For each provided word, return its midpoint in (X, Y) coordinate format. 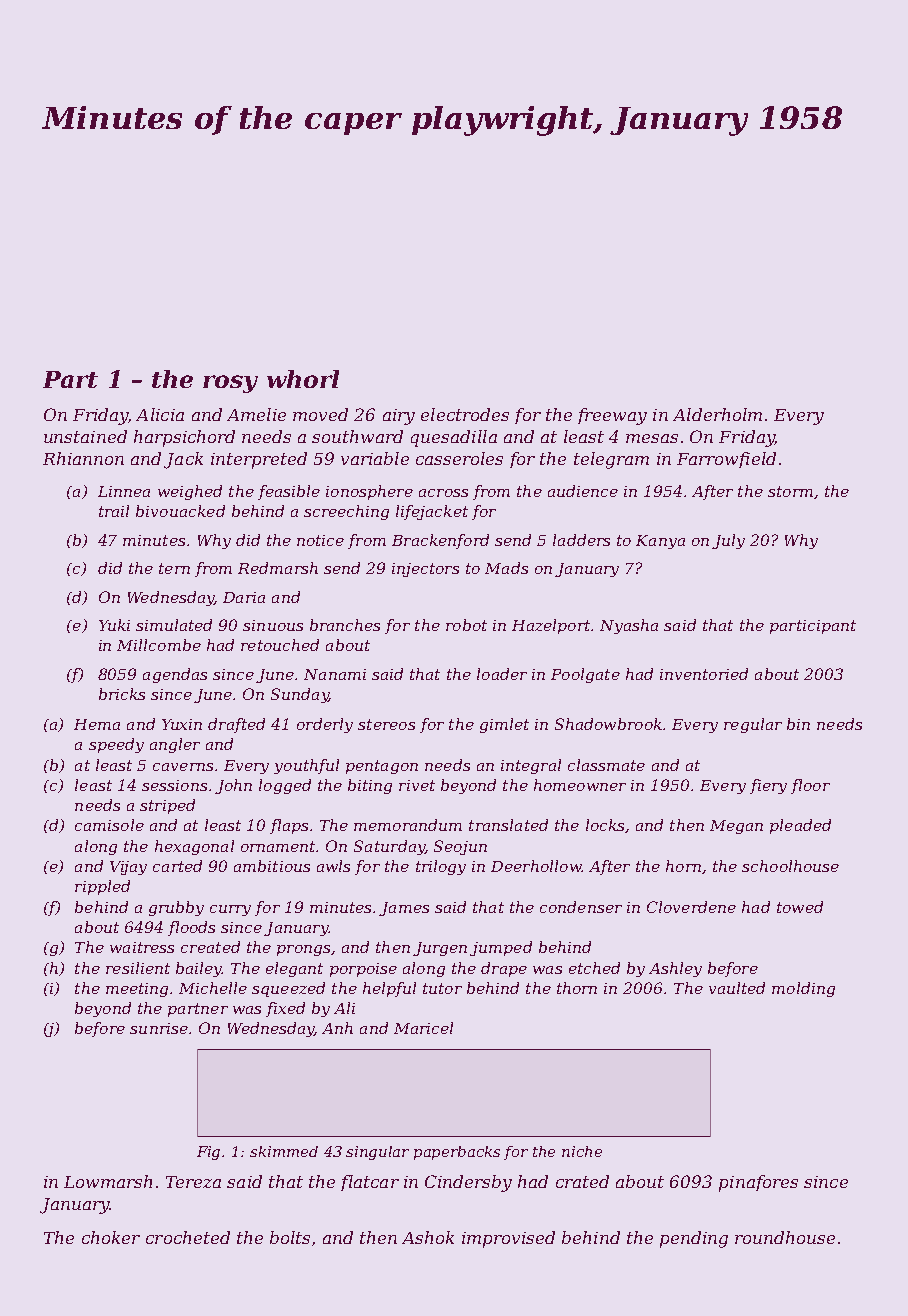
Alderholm (717, 414)
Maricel (423, 1028)
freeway (612, 416)
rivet (417, 785)
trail (114, 511)
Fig (208, 1153)
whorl (303, 379)
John (233, 786)
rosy (230, 384)
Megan (736, 827)
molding (803, 989)
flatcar (370, 1183)
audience (583, 491)
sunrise (159, 1028)
